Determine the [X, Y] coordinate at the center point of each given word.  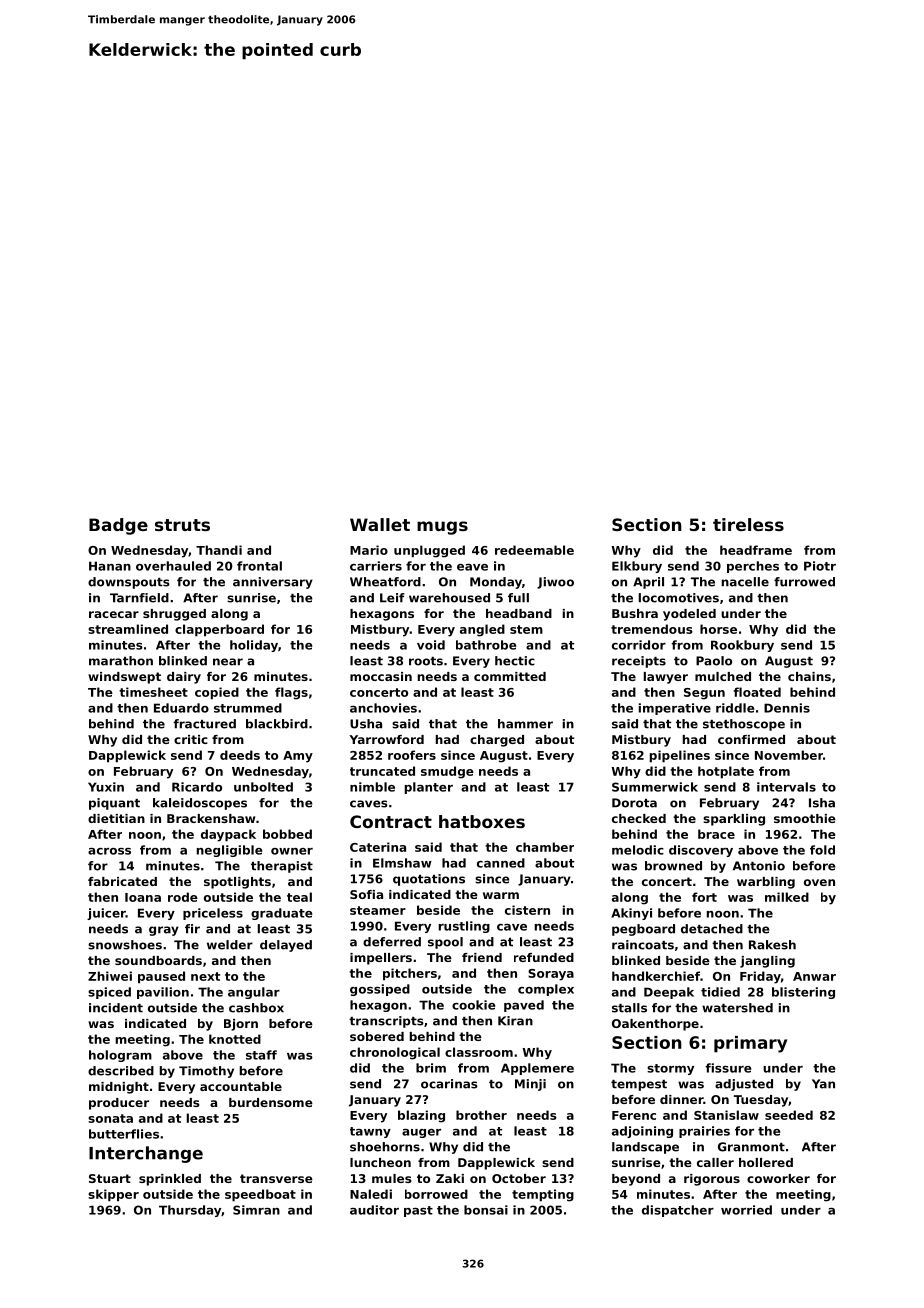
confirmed [751, 739]
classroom [479, 1052]
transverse [276, 1178]
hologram [120, 1056]
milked [787, 897]
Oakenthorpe [655, 1025]
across [109, 851]
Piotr [820, 566]
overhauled [173, 566]
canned [501, 863]
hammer [525, 724]
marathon [121, 661]
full [518, 598]
